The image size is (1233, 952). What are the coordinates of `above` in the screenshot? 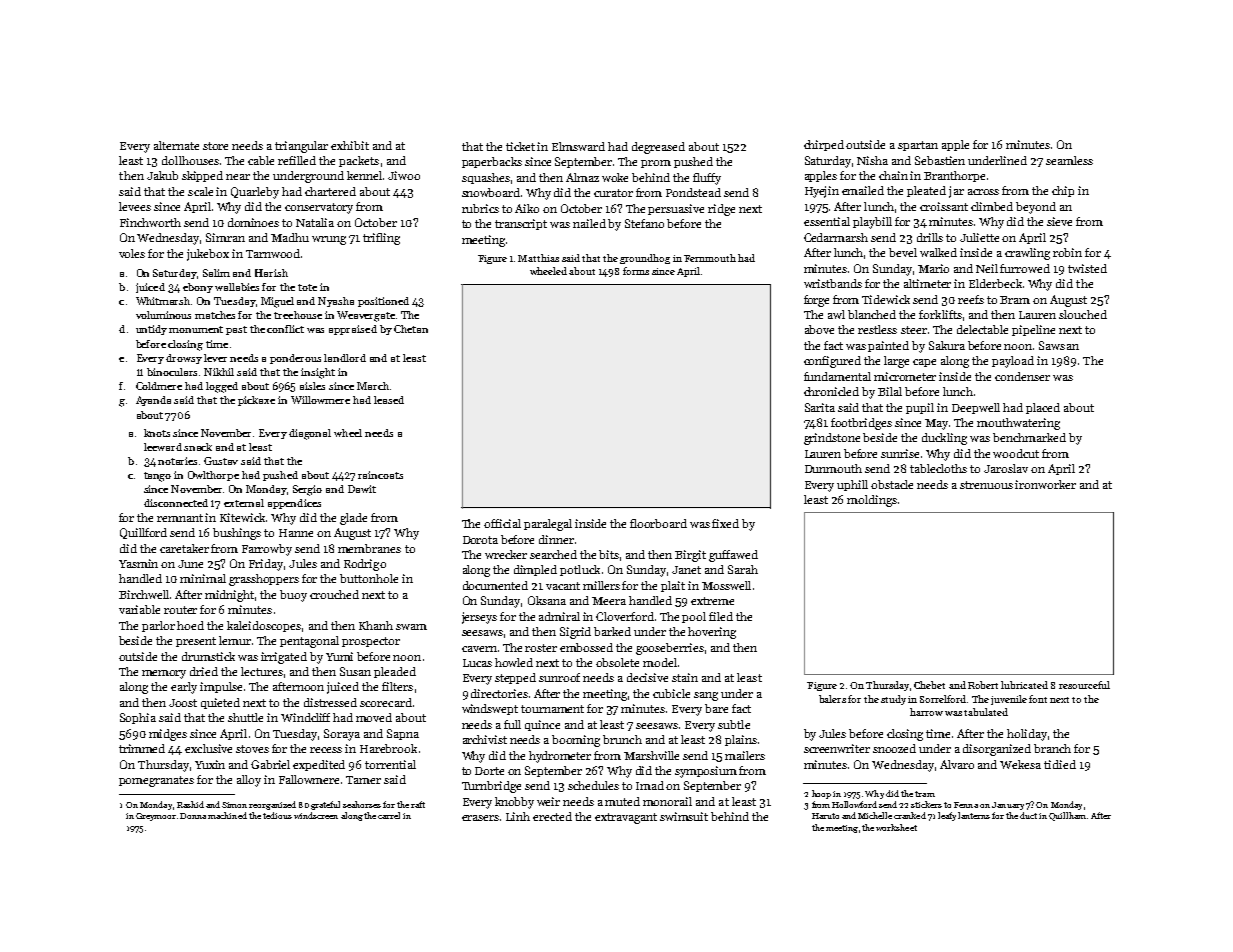 It's located at (819, 329).
